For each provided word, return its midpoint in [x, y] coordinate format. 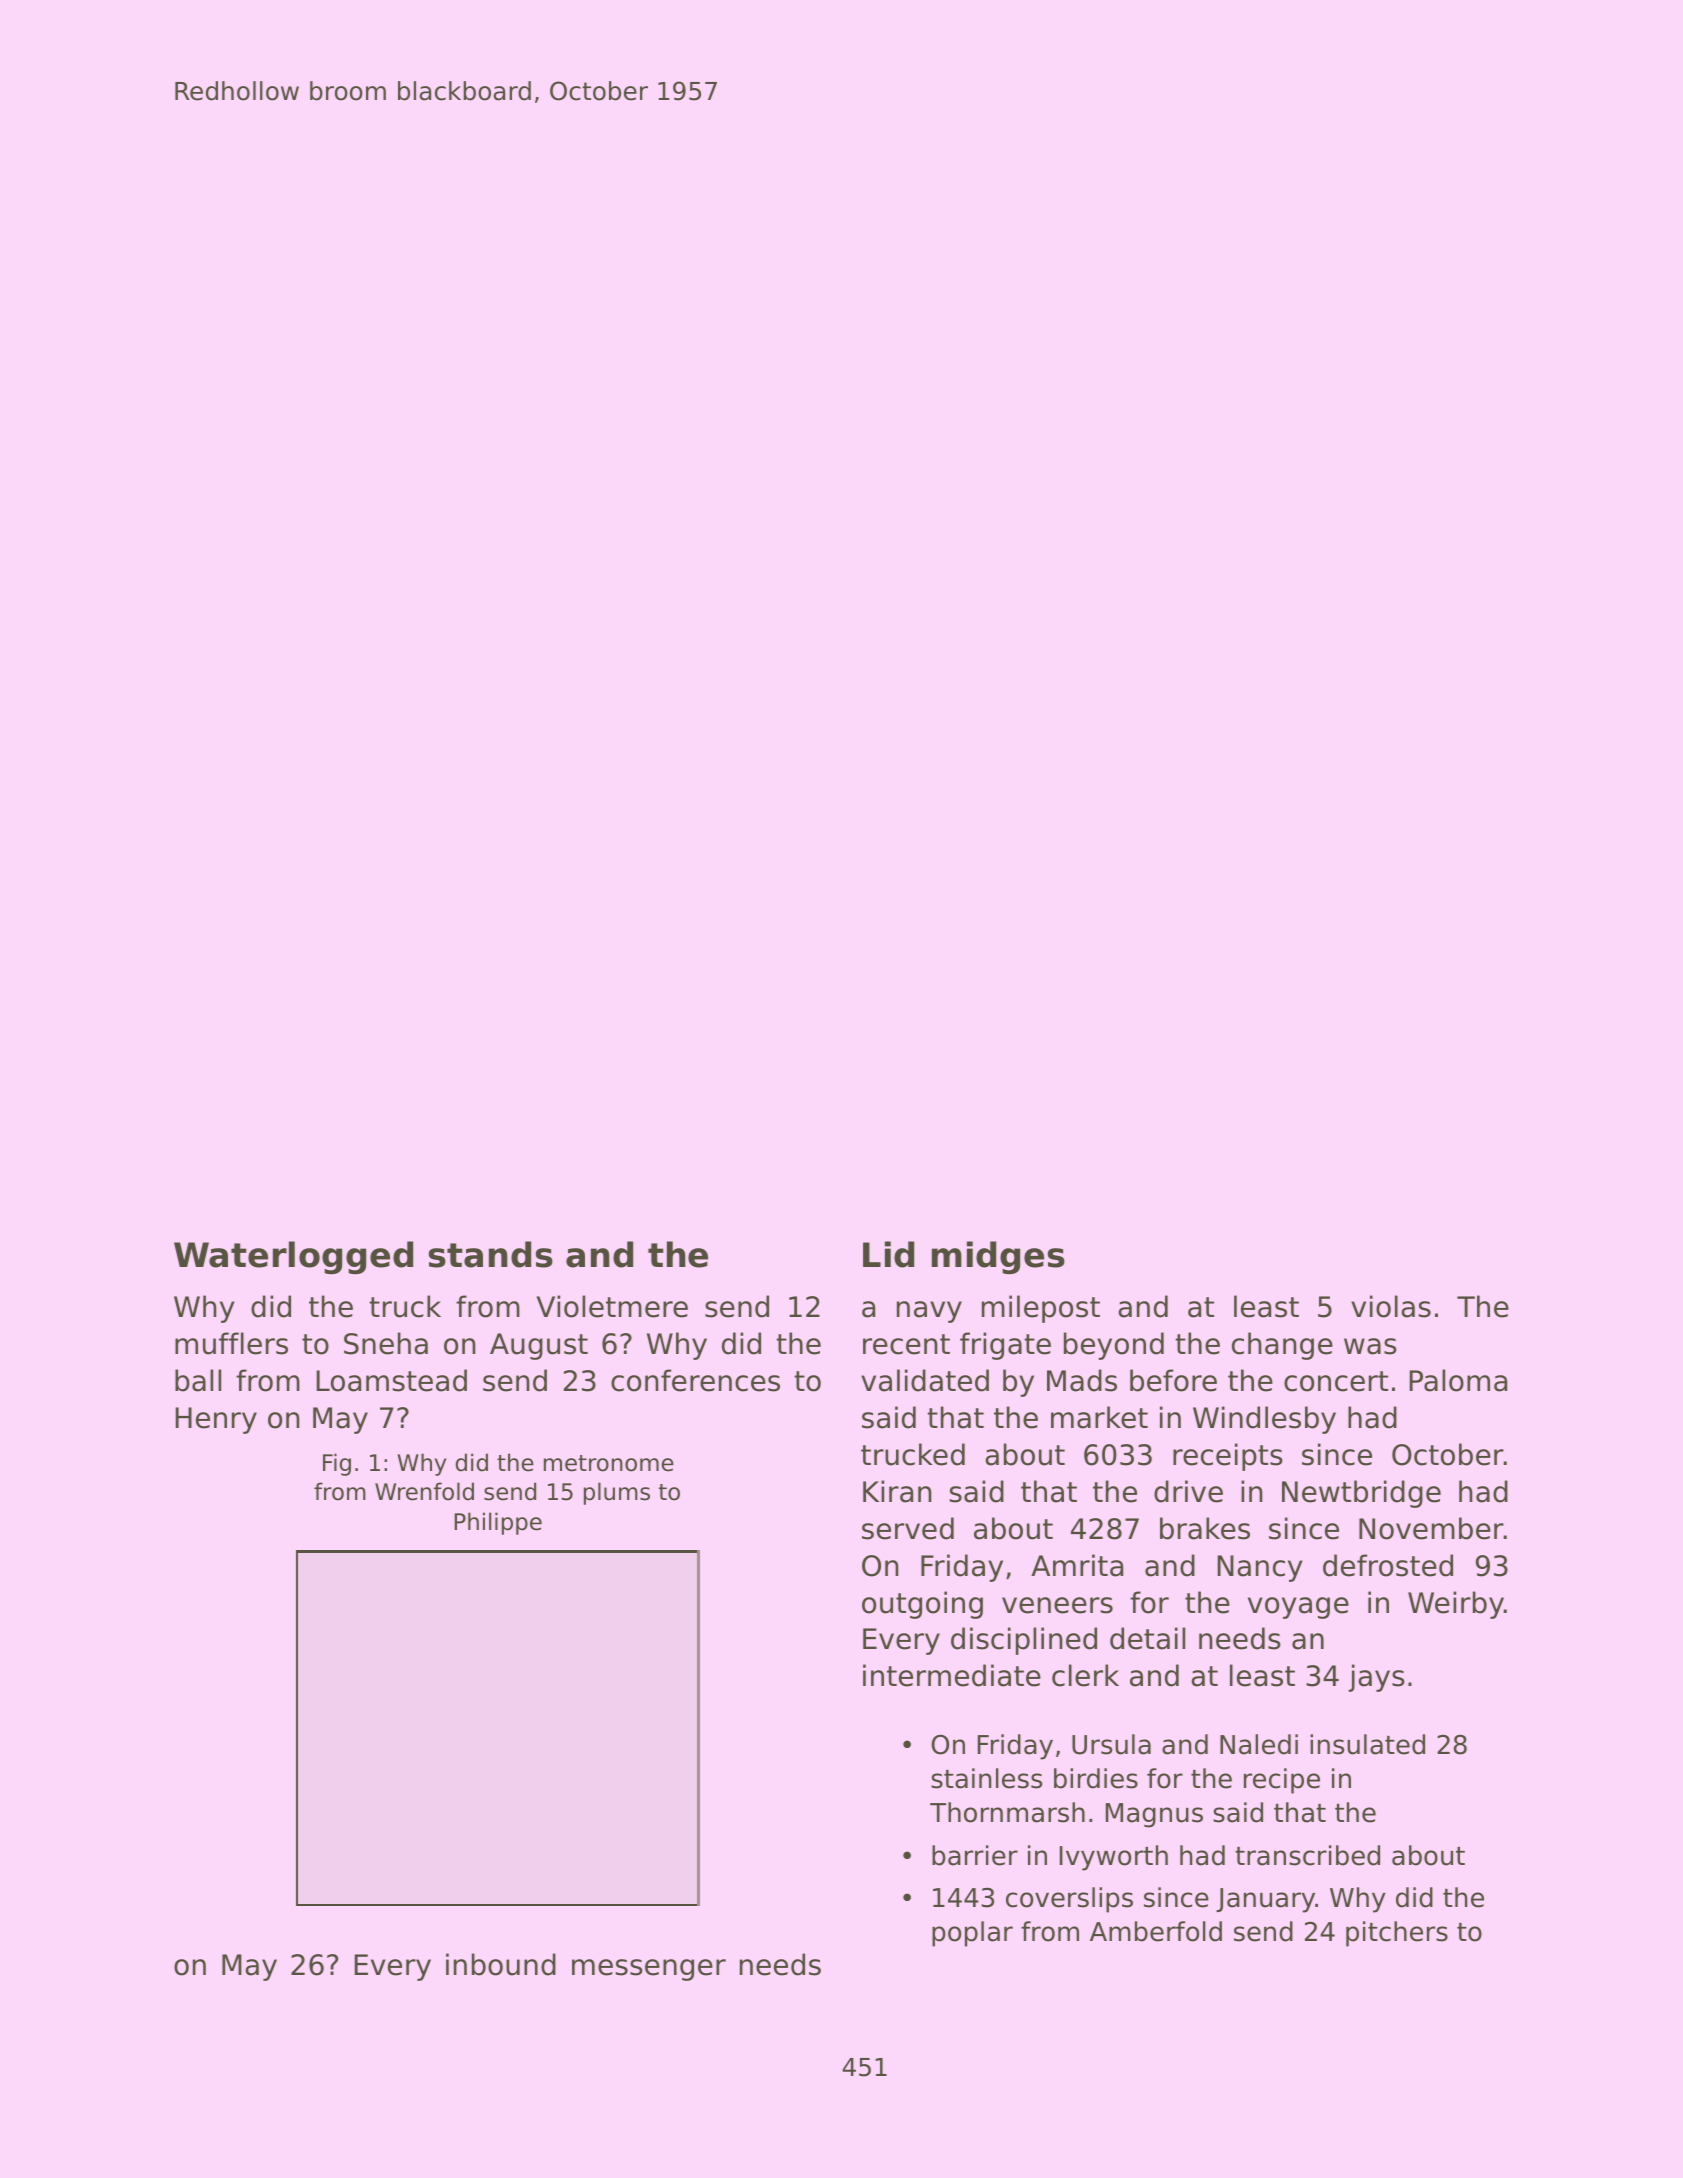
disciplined [1024, 1641]
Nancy [1260, 1568]
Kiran [897, 1491]
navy [929, 1312]
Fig [337, 1464]
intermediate [952, 1675]
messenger [649, 1970]
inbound [501, 1964]
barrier [975, 1855]
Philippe [498, 1523]
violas [1391, 1306]
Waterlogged [293, 1257]
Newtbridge [1361, 1494]
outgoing [922, 1605]
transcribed [1307, 1855]
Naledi [1259, 1744]
